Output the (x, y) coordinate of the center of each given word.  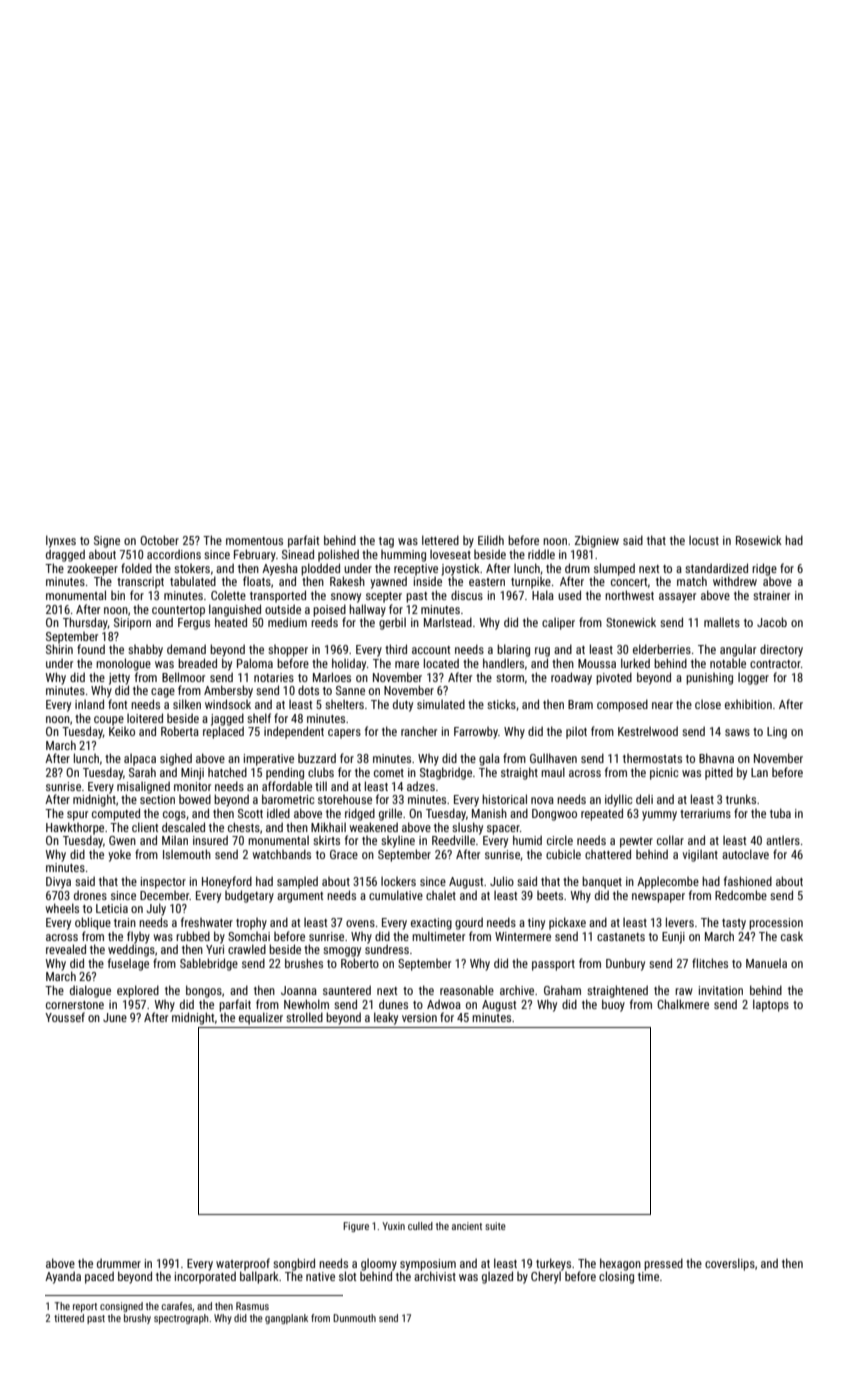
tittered (69, 1318)
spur (77, 816)
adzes (421, 786)
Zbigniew (597, 541)
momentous (254, 541)
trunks (741, 799)
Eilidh (491, 540)
